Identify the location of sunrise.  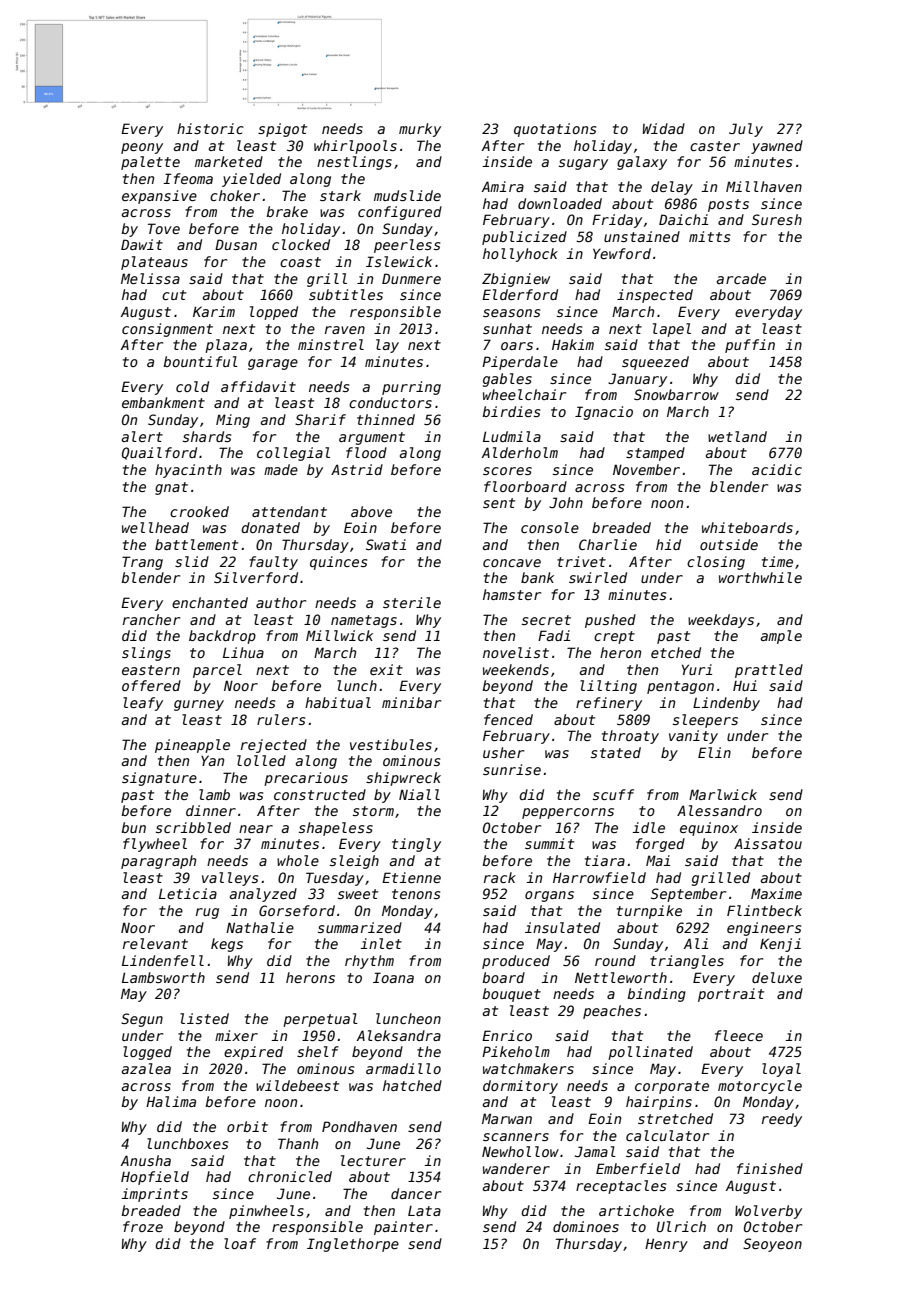
(512, 769).
